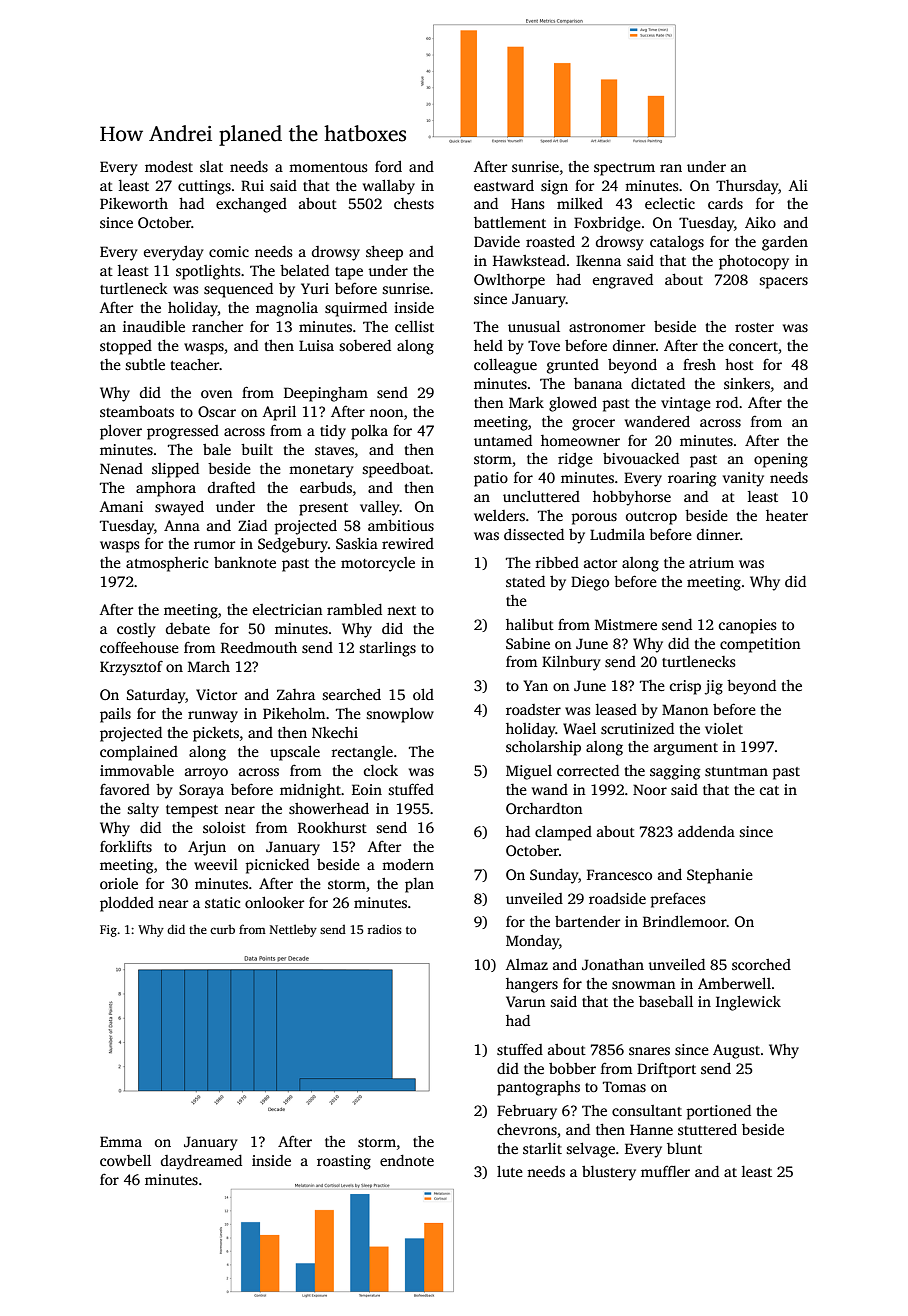  I want to click on daydreamed, so click(201, 1162).
